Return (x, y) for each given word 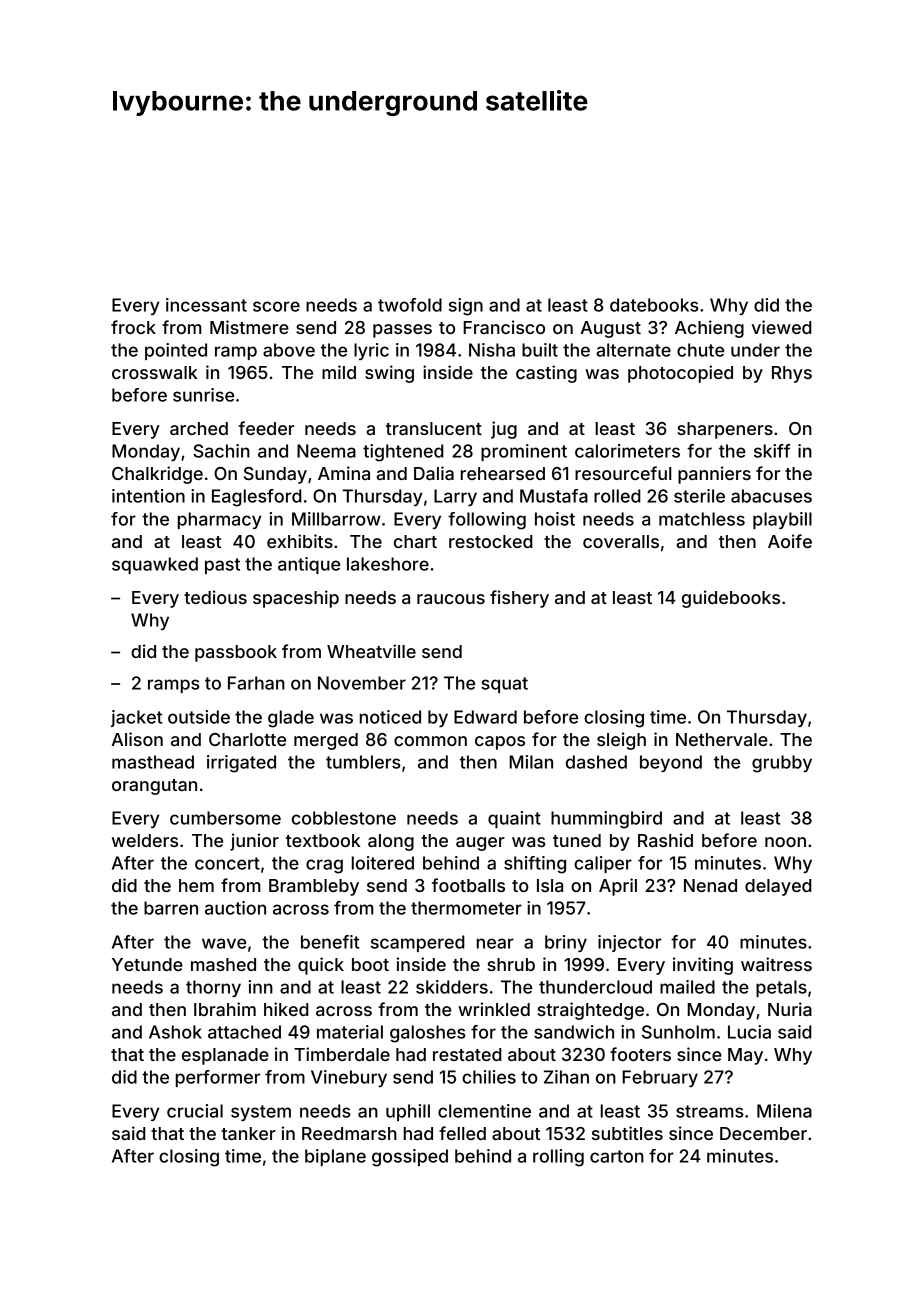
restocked (491, 541)
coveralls (621, 541)
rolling (558, 1158)
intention (148, 496)
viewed (782, 327)
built (540, 350)
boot (370, 964)
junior (254, 842)
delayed (778, 887)
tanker (248, 1133)
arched (199, 428)
